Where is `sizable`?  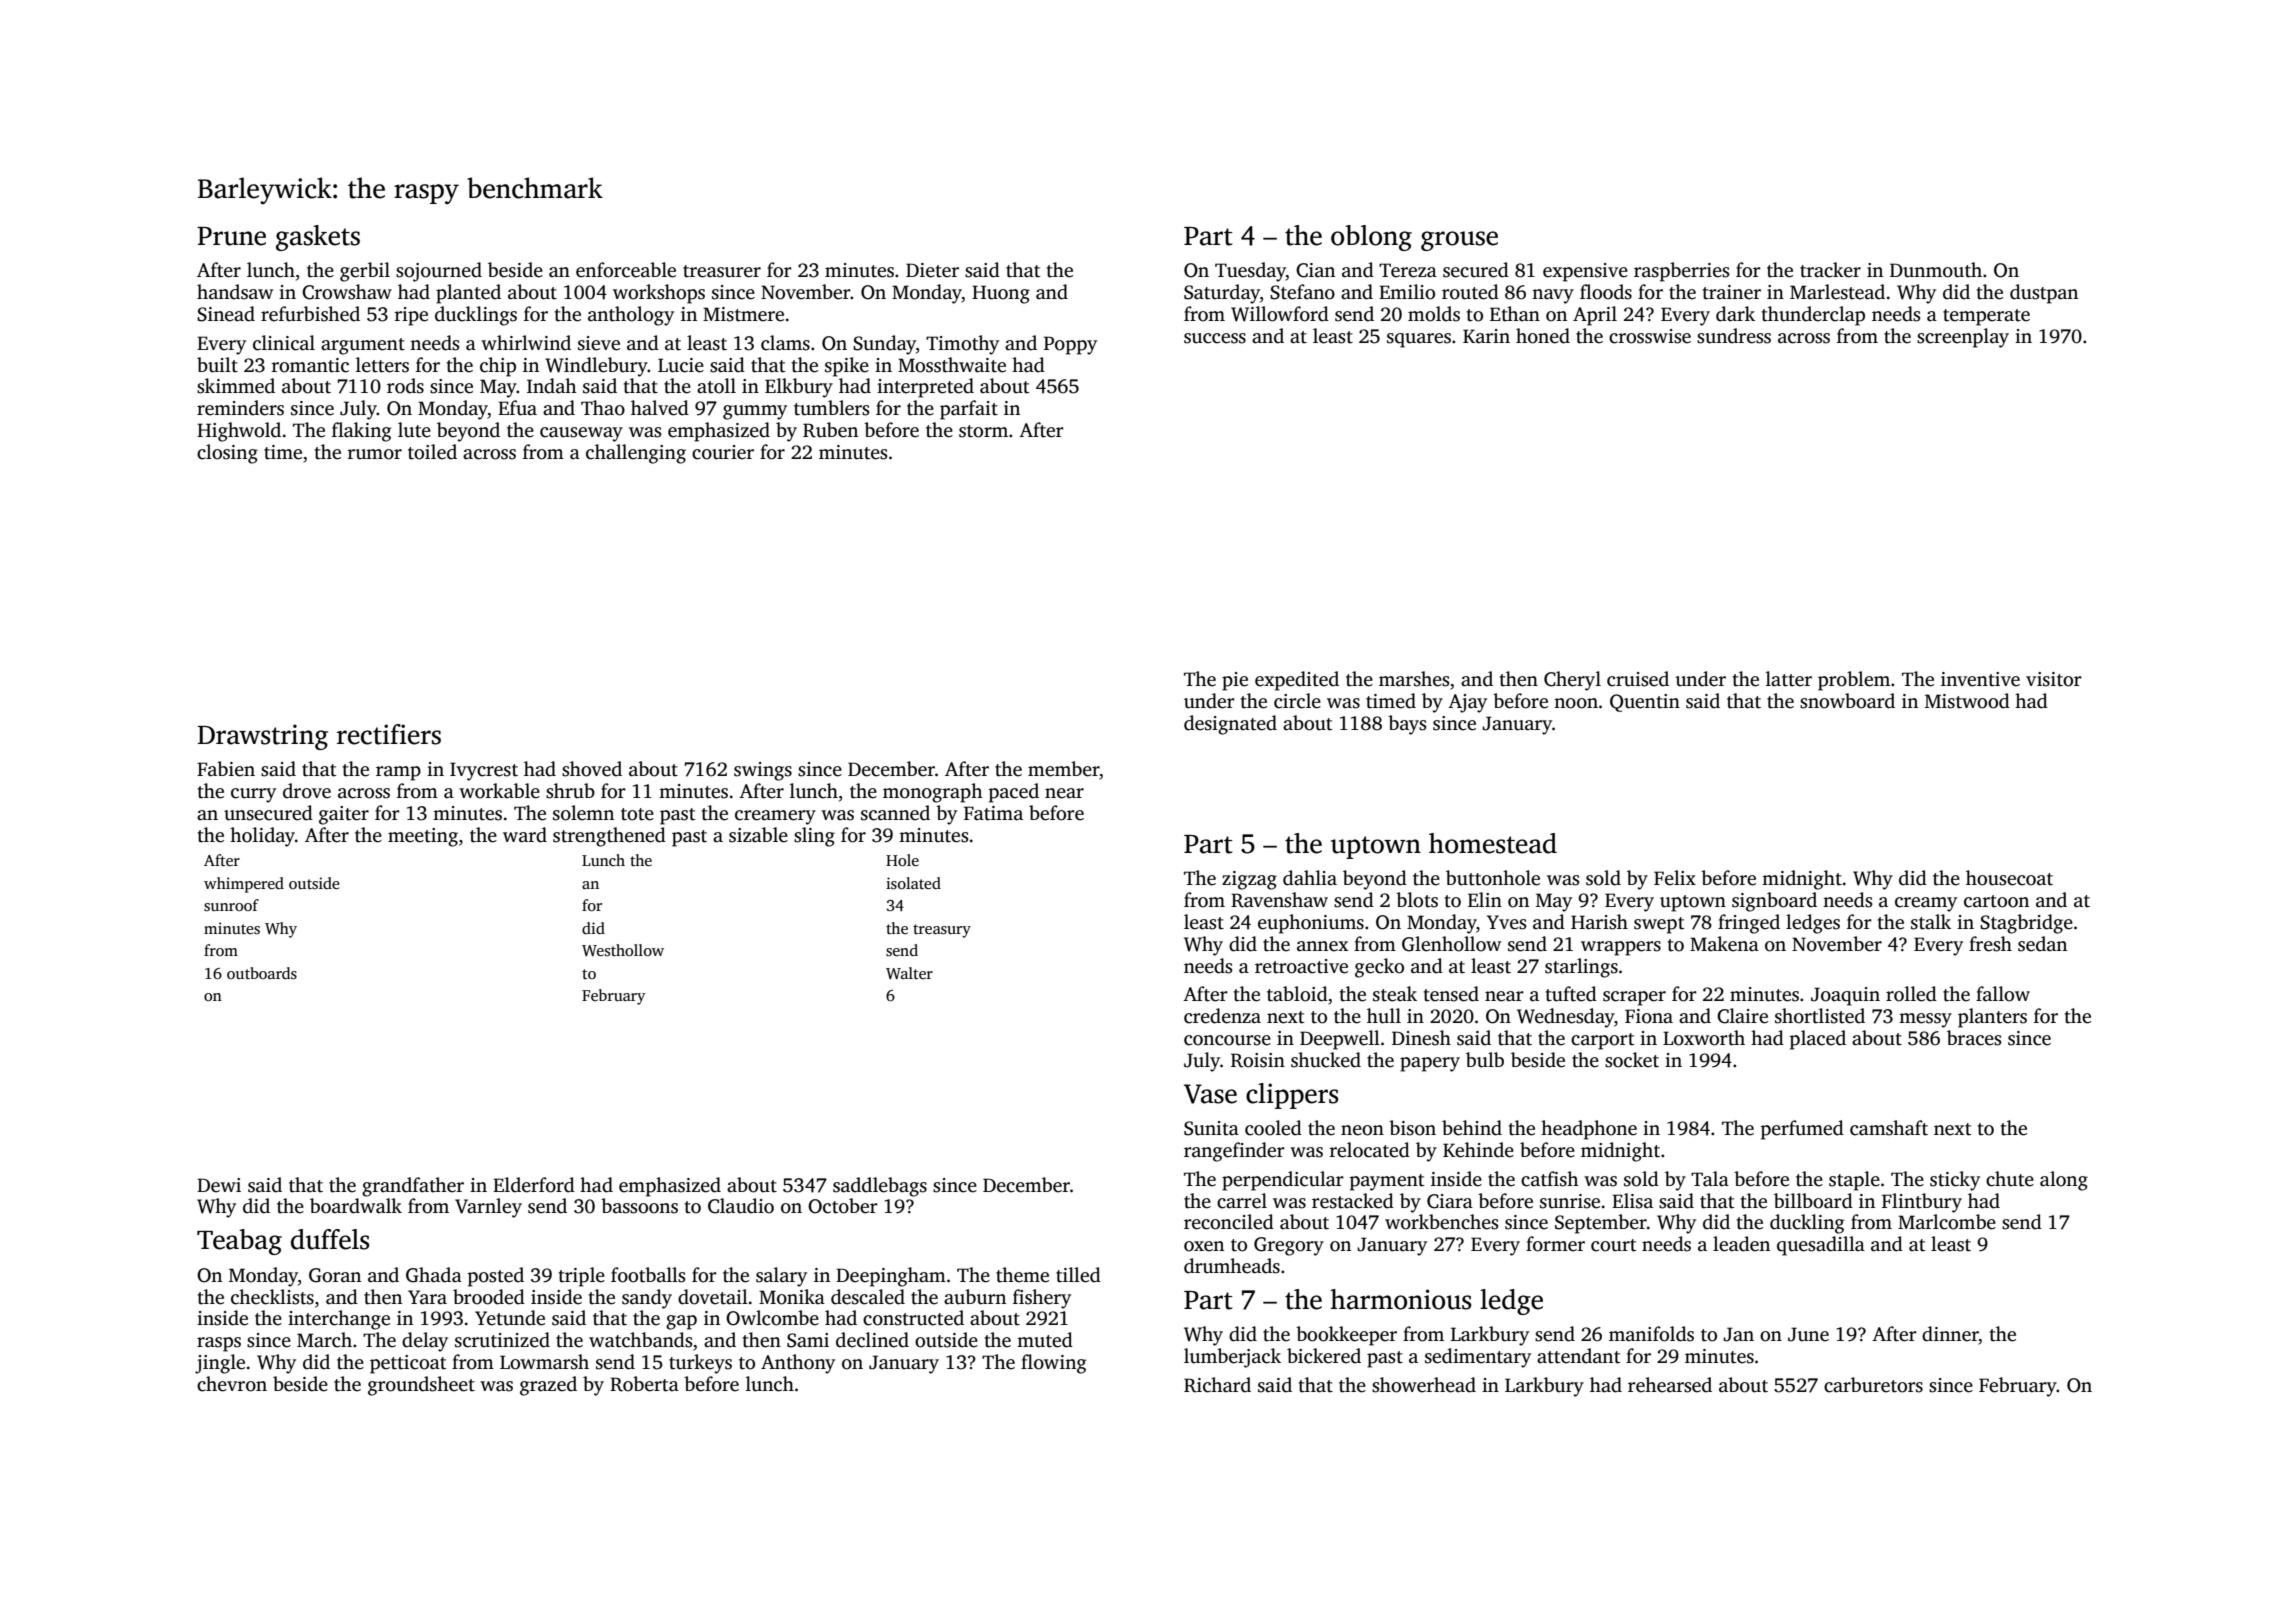
sizable is located at coordinates (758, 835).
